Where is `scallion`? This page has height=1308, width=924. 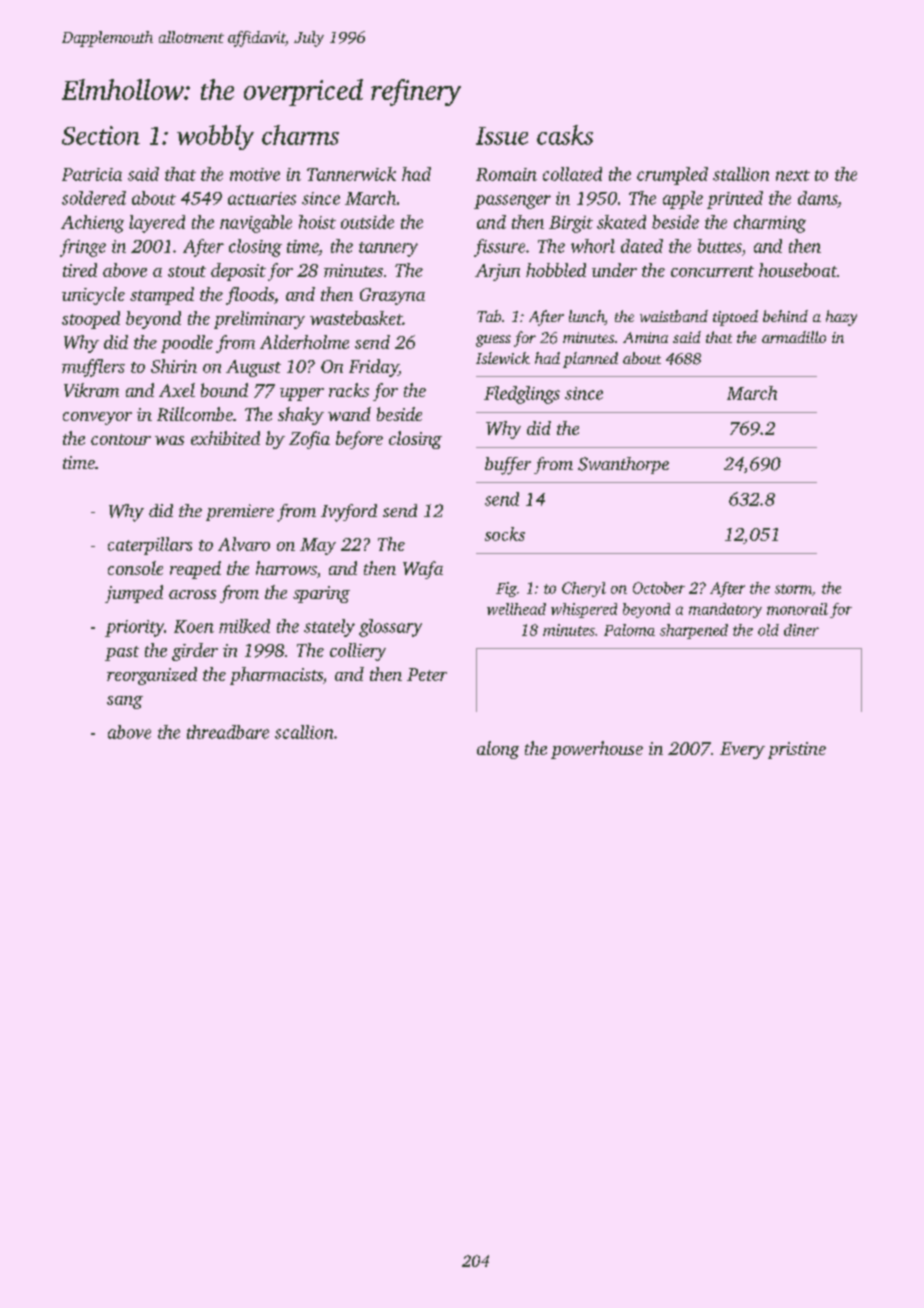 scallion is located at coordinates (304, 732).
